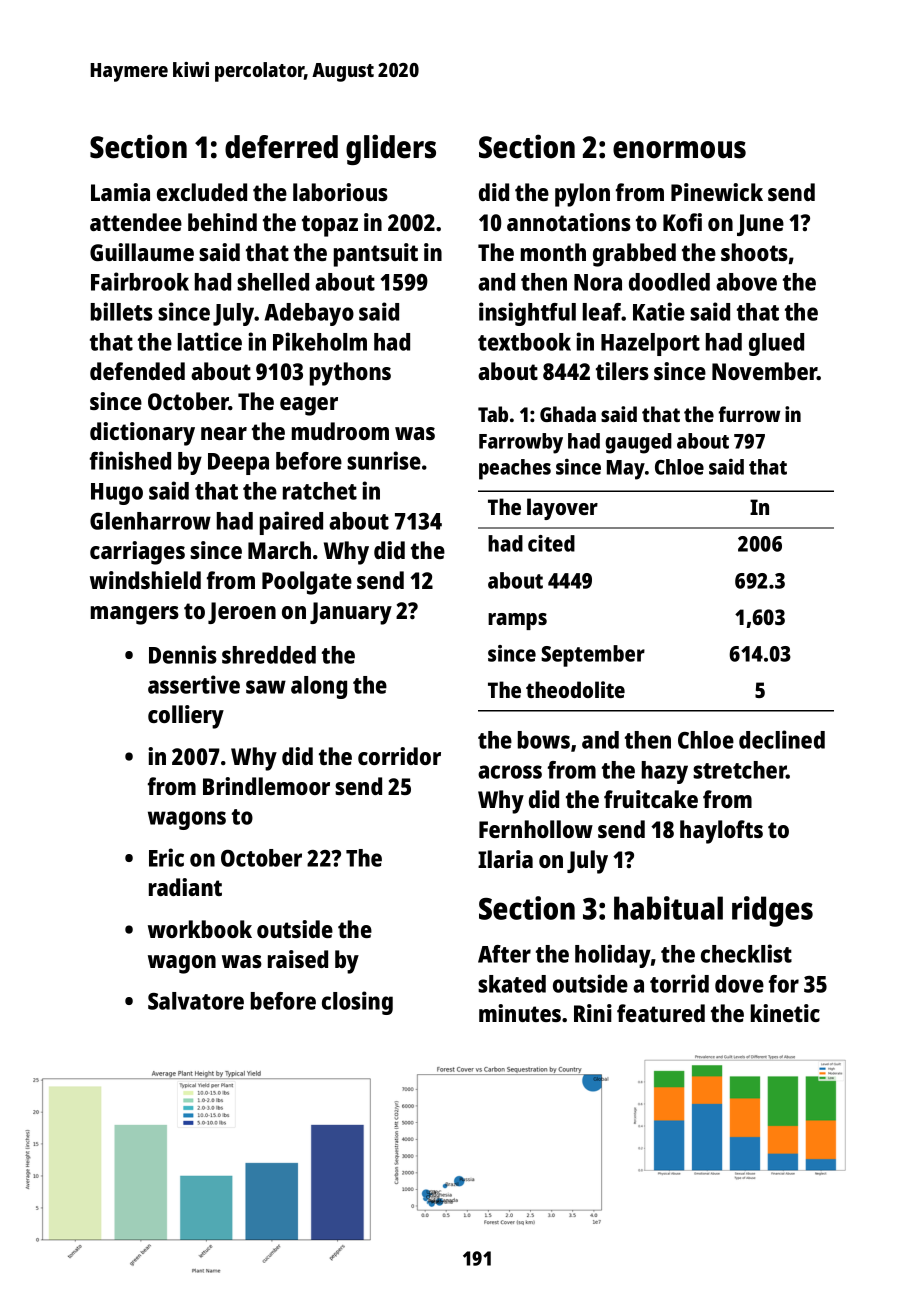  What do you see at coordinates (281, 147) in the screenshot?
I see `deferred` at bounding box center [281, 147].
